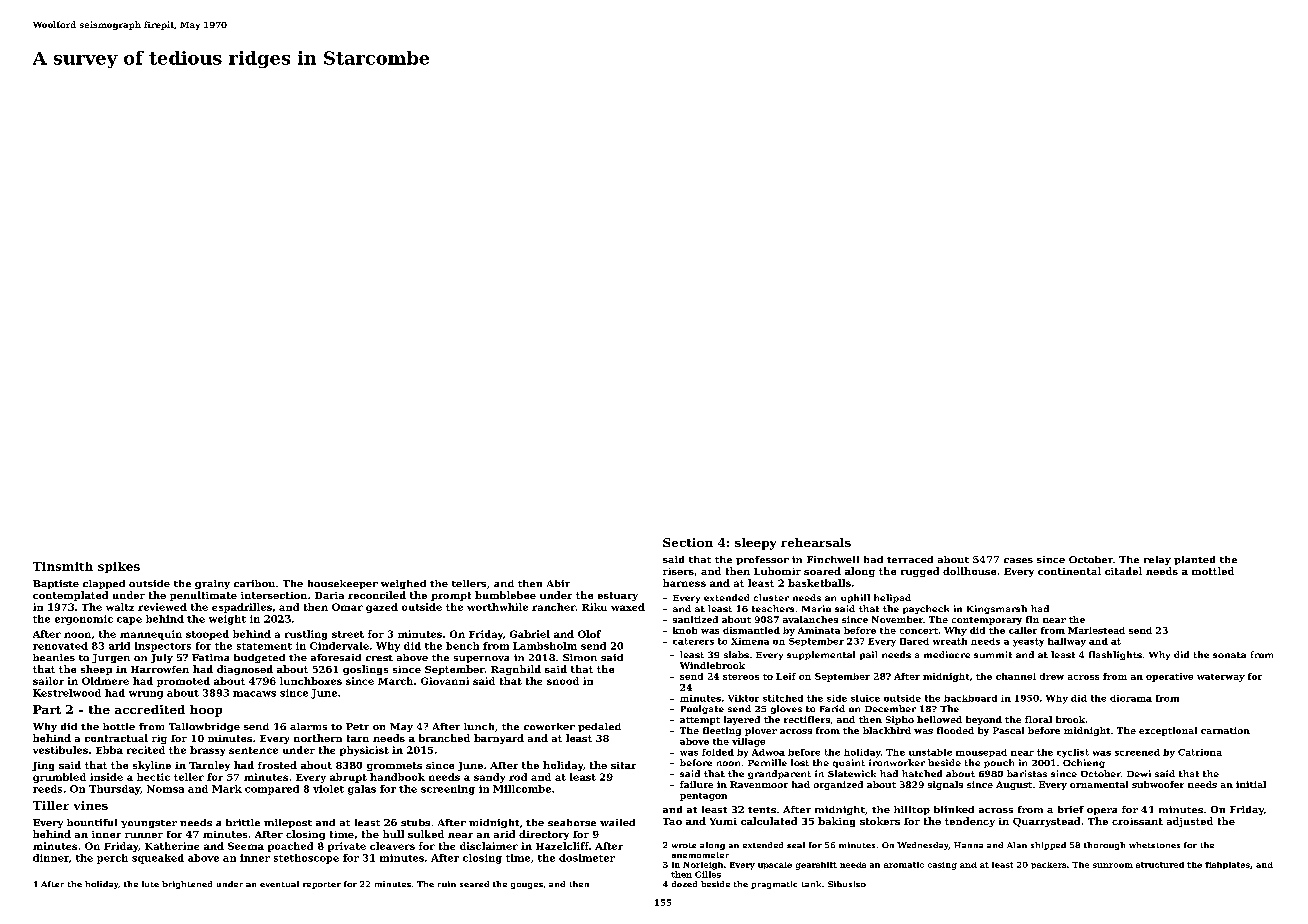 The height and width of the screenshot is (924, 1308). What do you see at coordinates (816, 542) in the screenshot?
I see `rehearsals` at bounding box center [816, 542].
